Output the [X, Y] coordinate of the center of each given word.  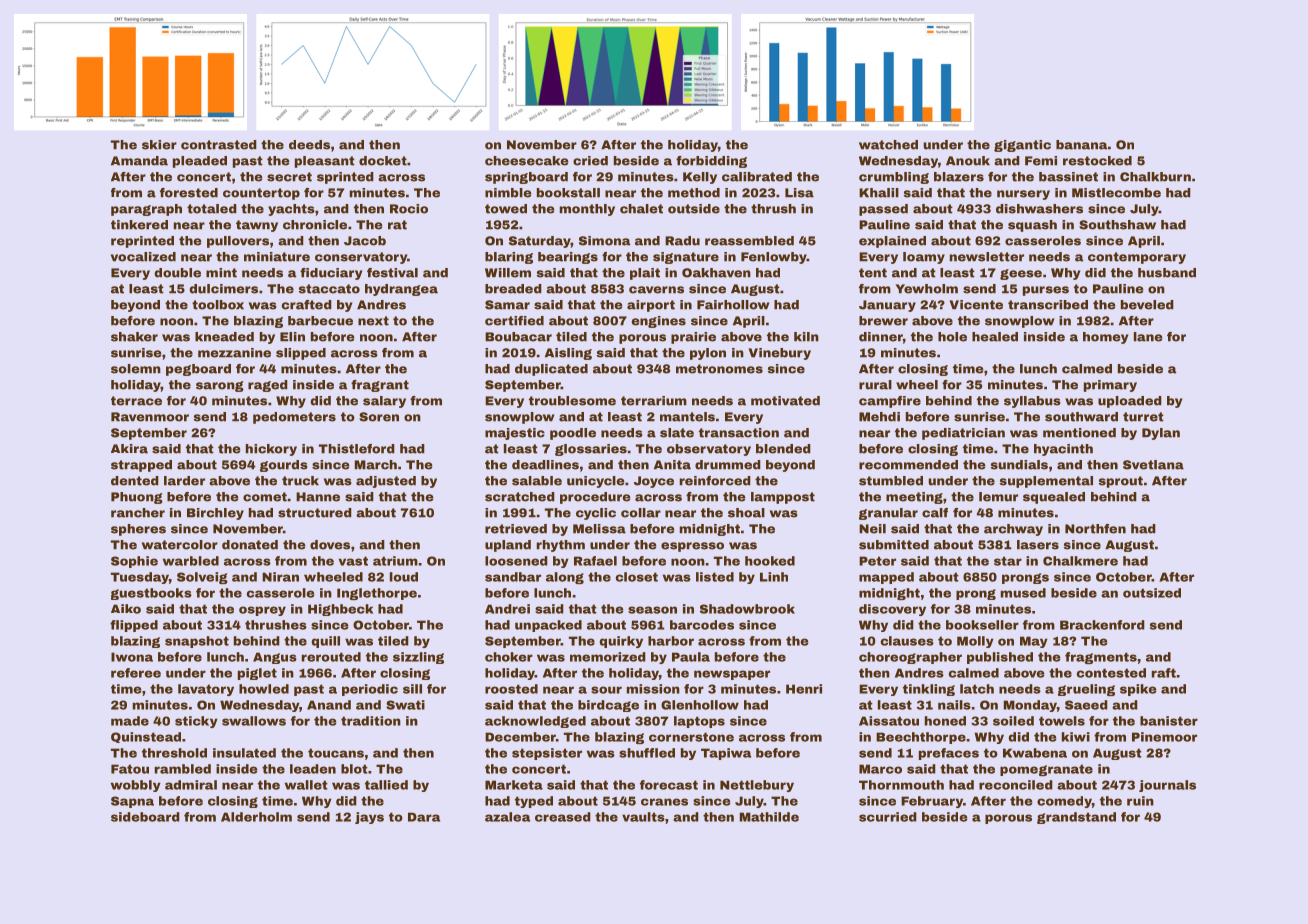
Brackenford [1102, 625]
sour [606, 690]
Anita [672, 465]
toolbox [218, 305]
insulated [244, 753]
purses [1046, 291]
